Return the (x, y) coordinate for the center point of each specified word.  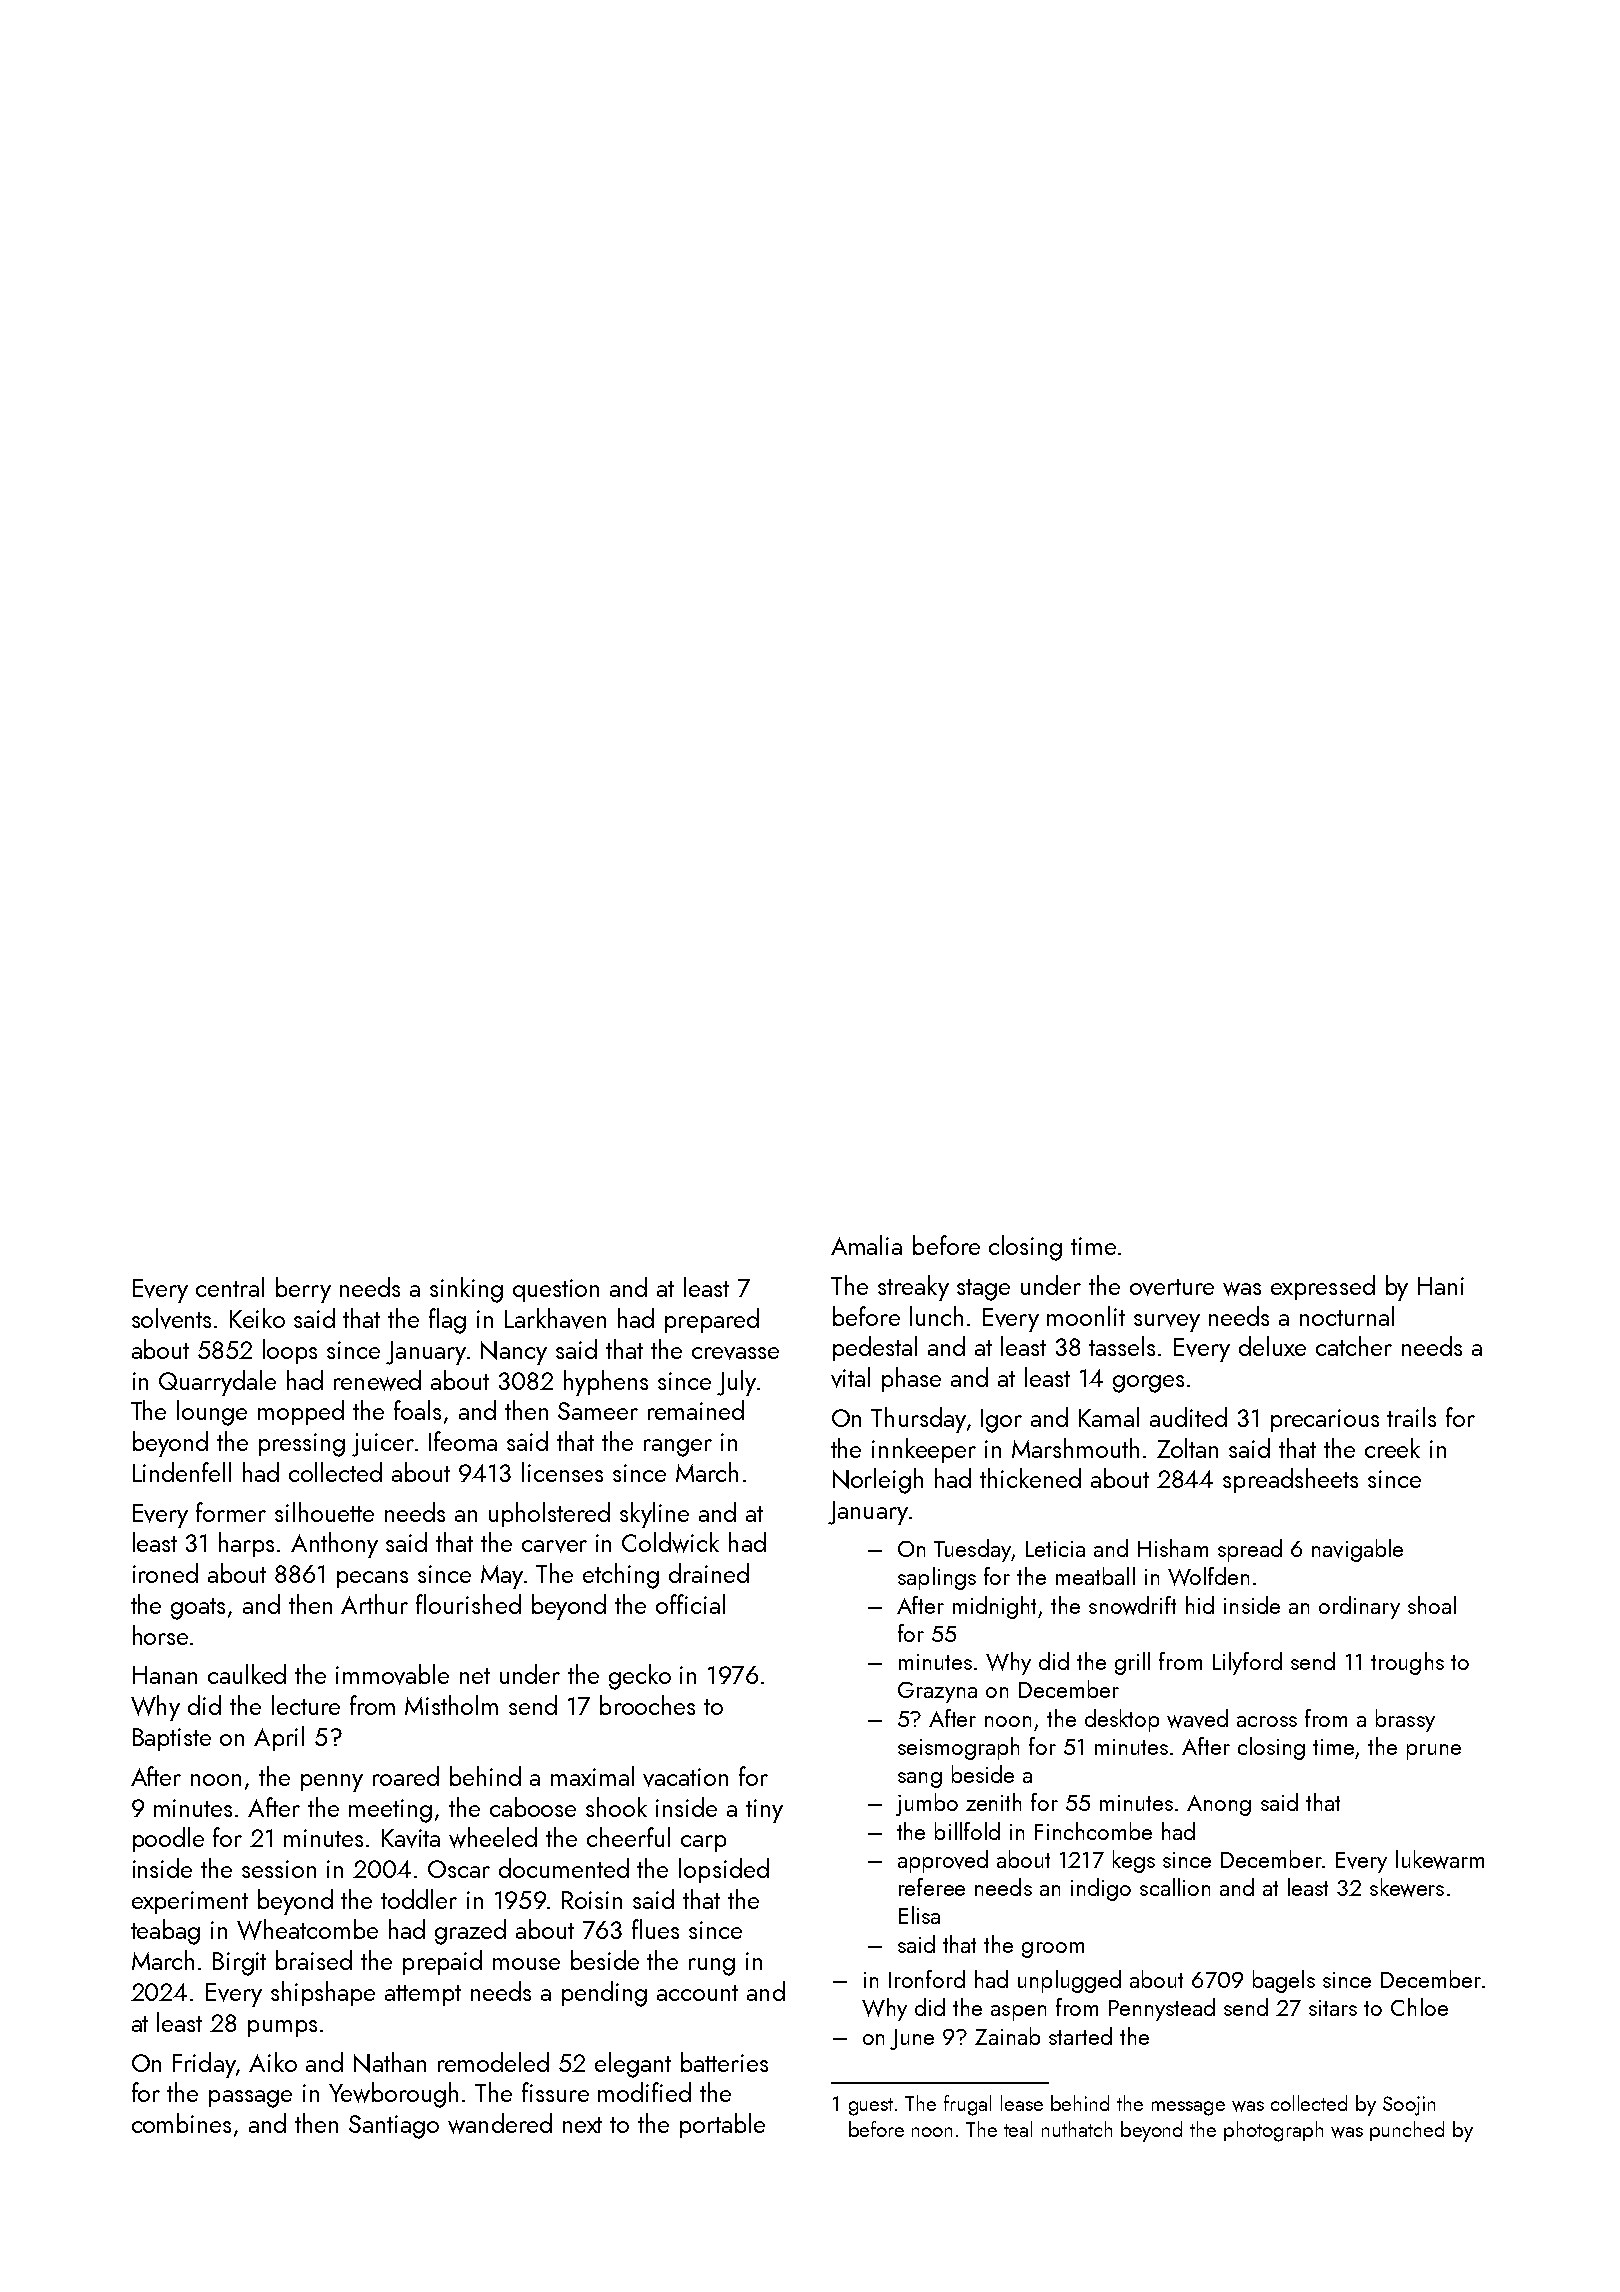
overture (1172, 1287)
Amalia (866, 1245)
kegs (1134, 1861)
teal (1018, 2129)
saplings (937, 1578)
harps (246, 1544)
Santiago (394, 2127)
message (1188, 2108)
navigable (1357, 1550)
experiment (190, 1902)
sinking (466, 1290)
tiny (764, 1811)
